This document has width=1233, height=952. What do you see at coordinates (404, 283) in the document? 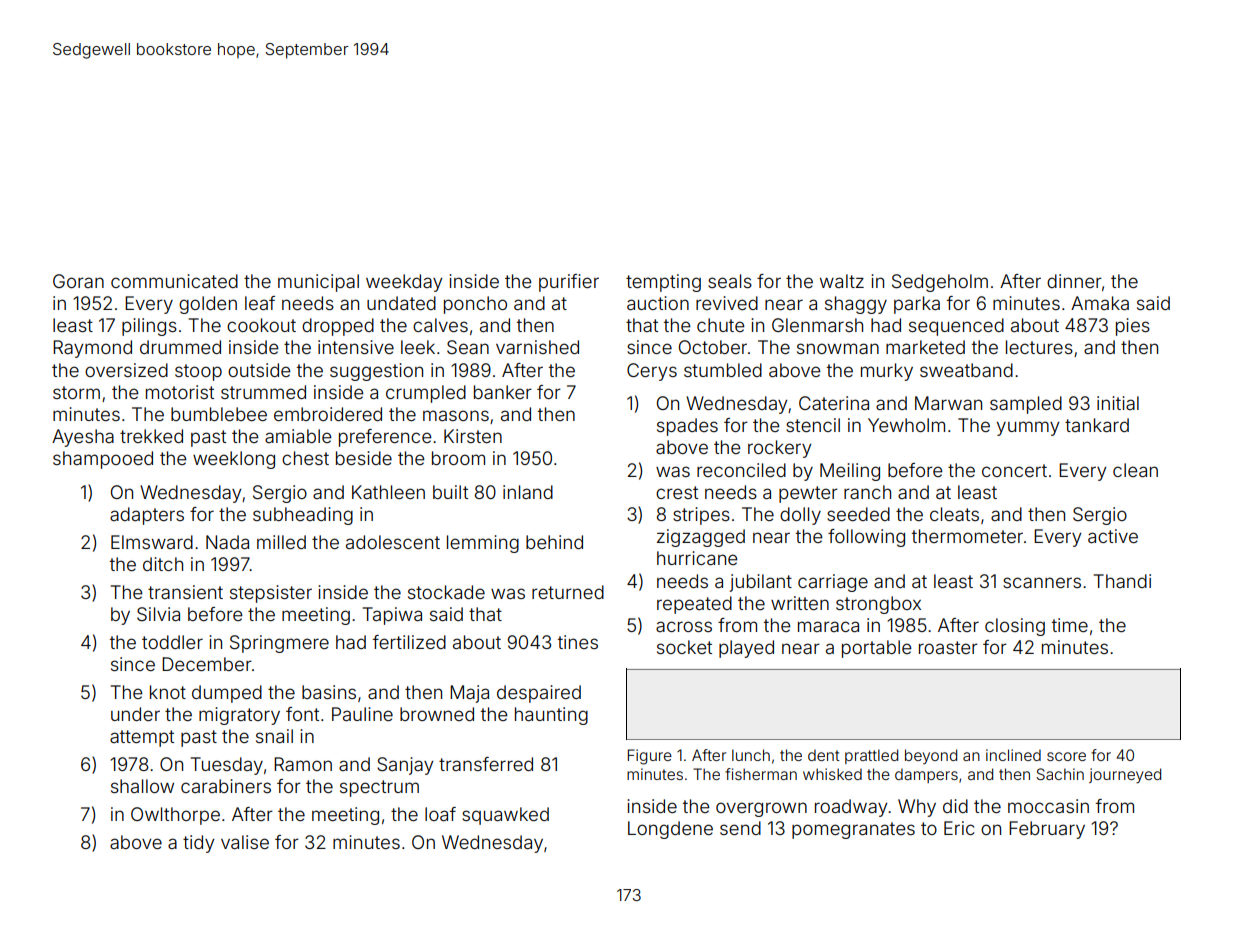
I see `weekday` at bounding box center [404, 283].
